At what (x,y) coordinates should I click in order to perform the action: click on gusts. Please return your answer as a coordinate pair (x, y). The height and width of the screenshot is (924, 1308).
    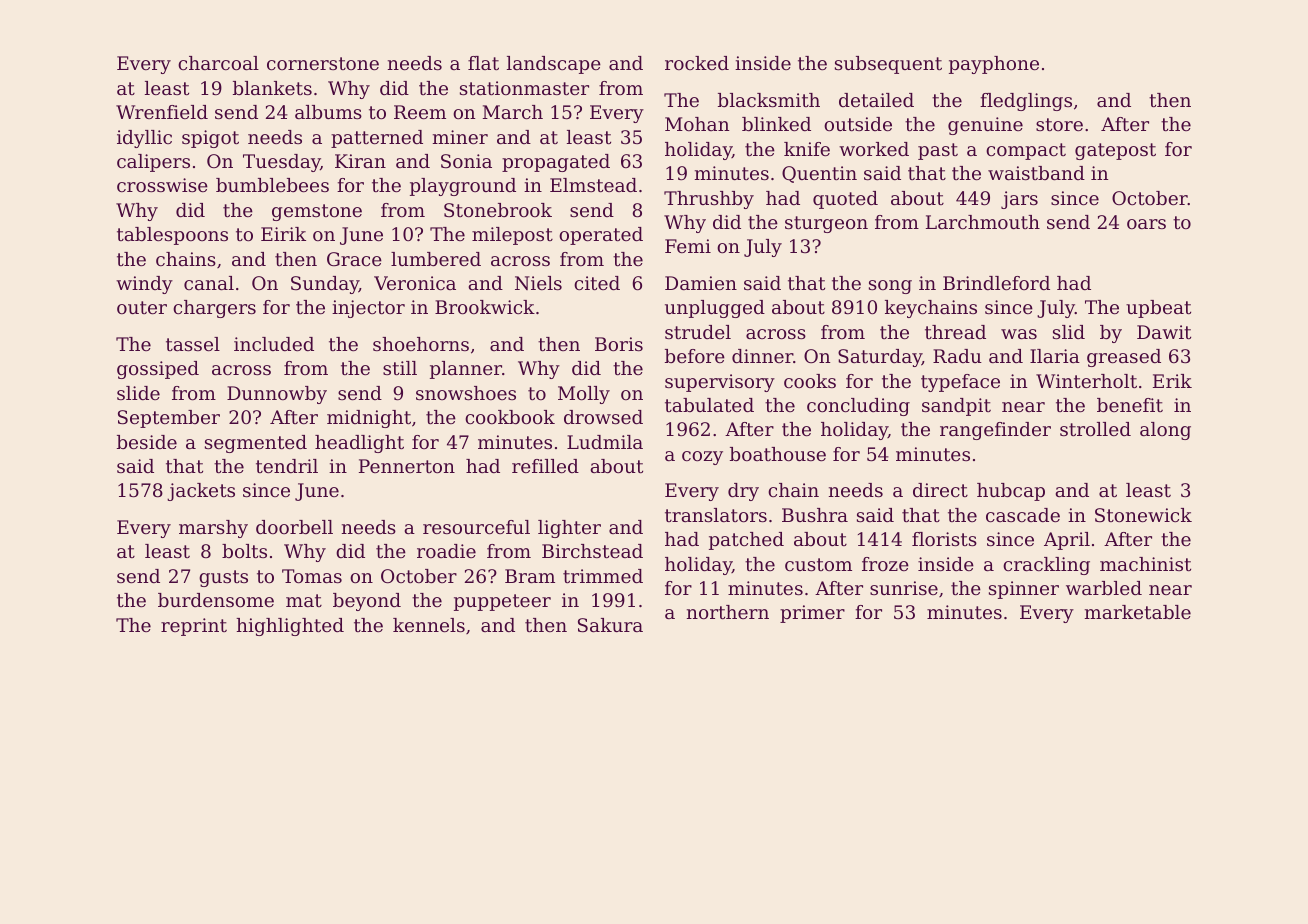
    Looking at the image, I should click on (223, 578).
